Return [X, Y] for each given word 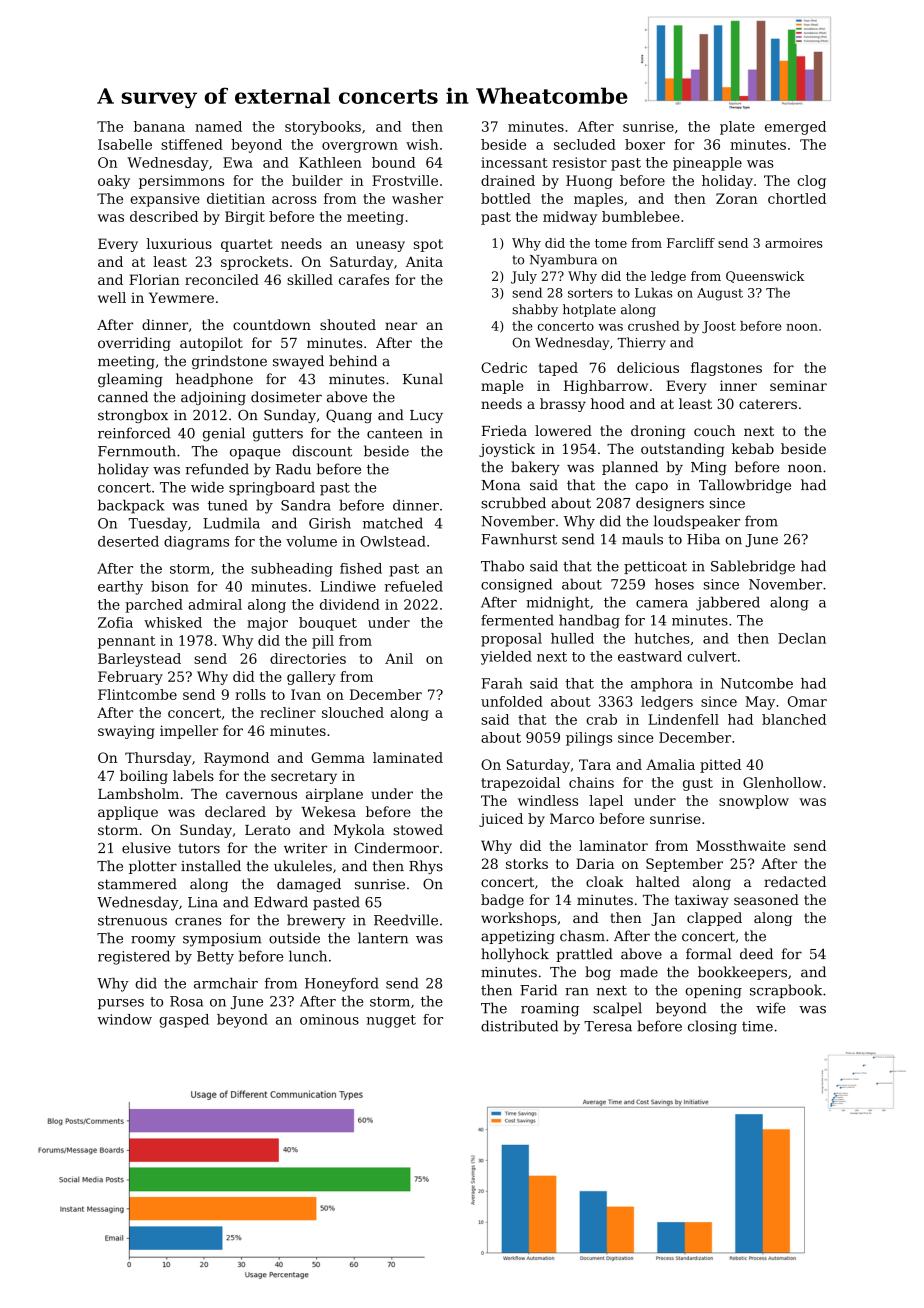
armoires [793, 243]
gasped [184, 1021]
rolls [250, 694]
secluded [585, 144]
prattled [584, 955]
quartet [247, 245]
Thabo [502, 566]
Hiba [703, 539]
